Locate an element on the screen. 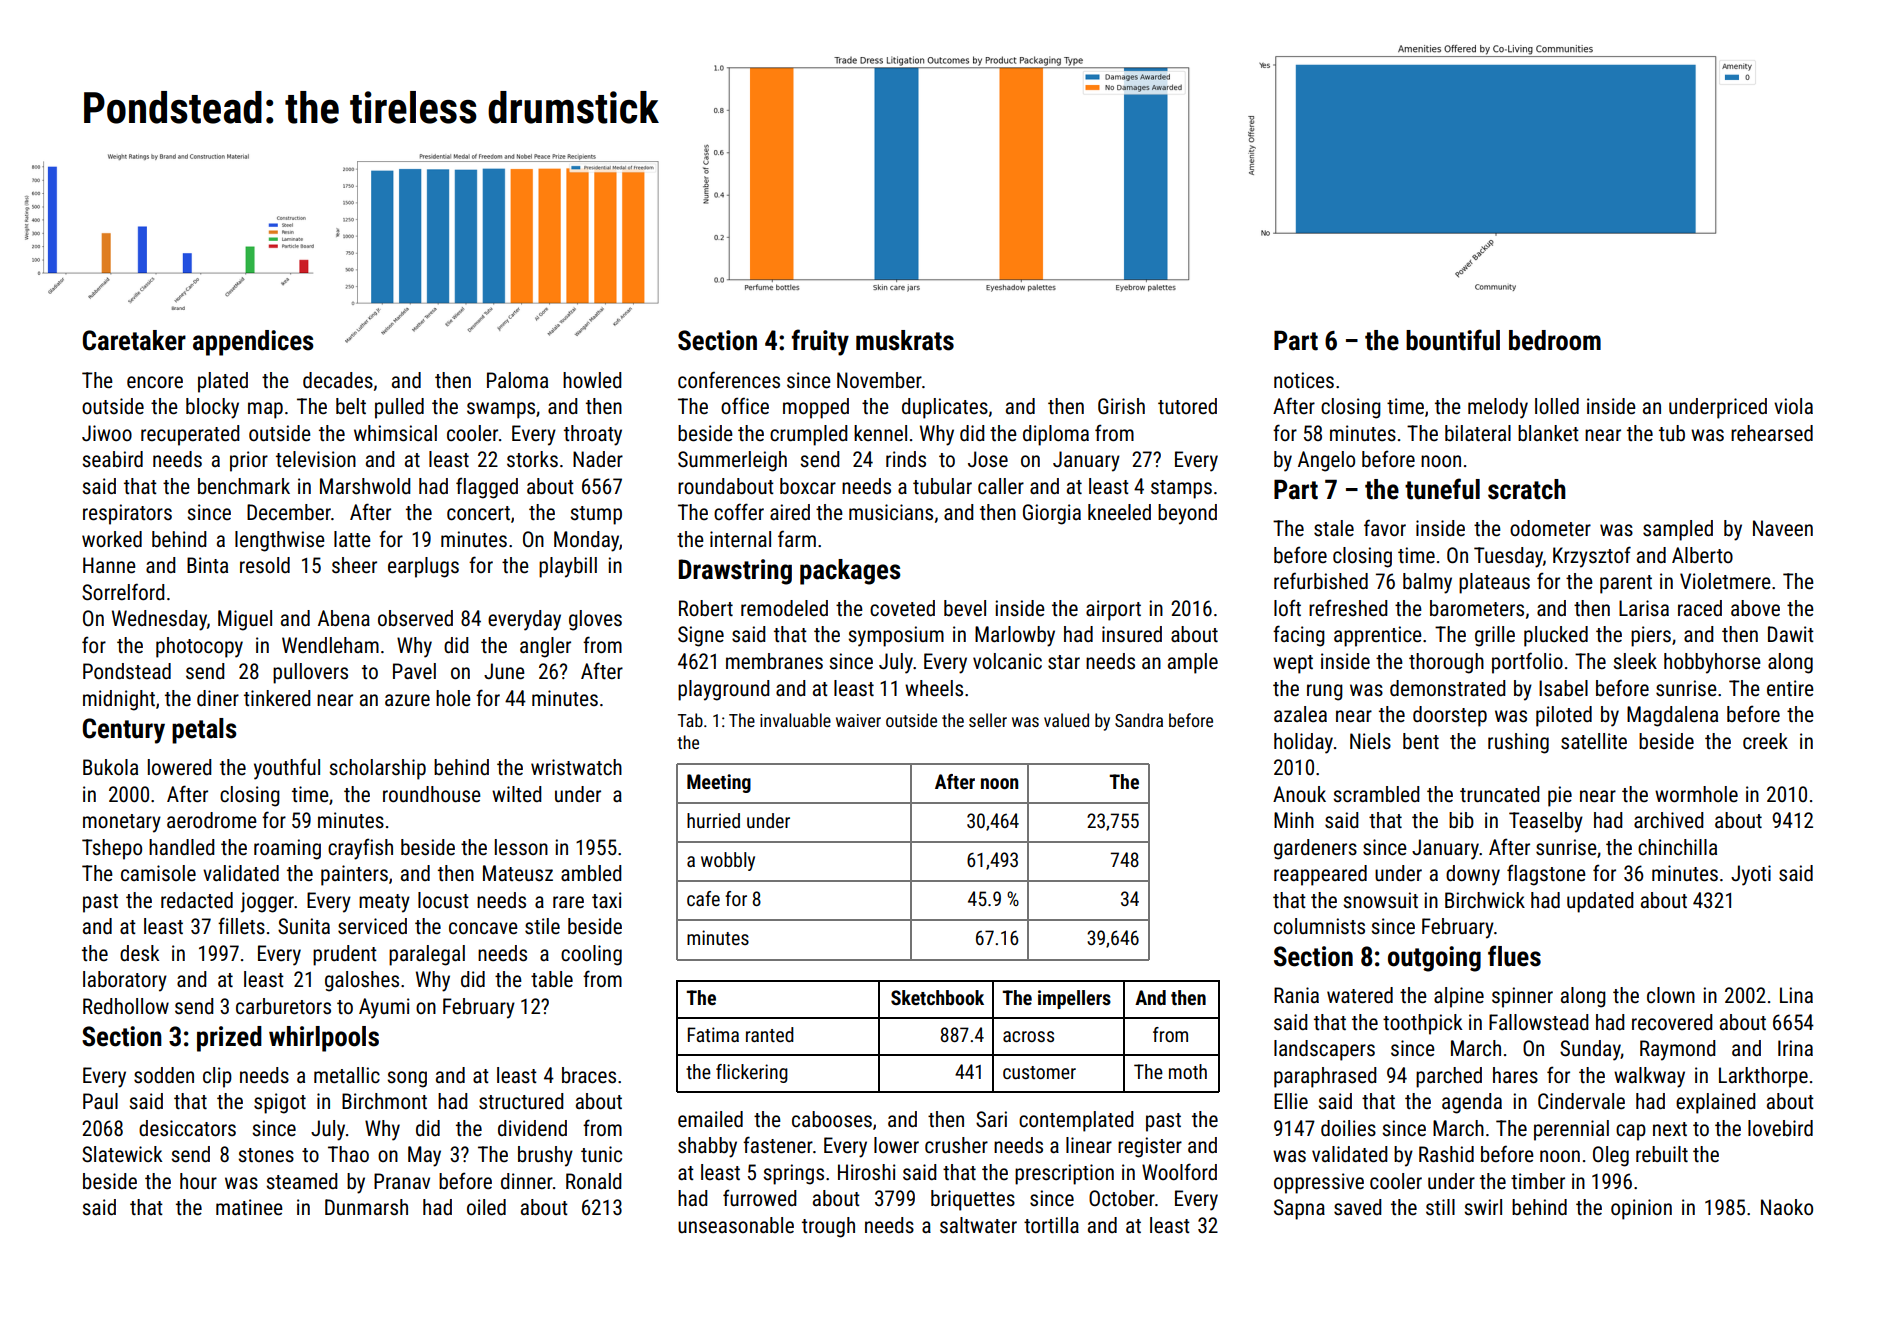 Image resolution: width=1896 pixels, height=1340 pixels. bedroom is located at coordinates (1555, 340).
